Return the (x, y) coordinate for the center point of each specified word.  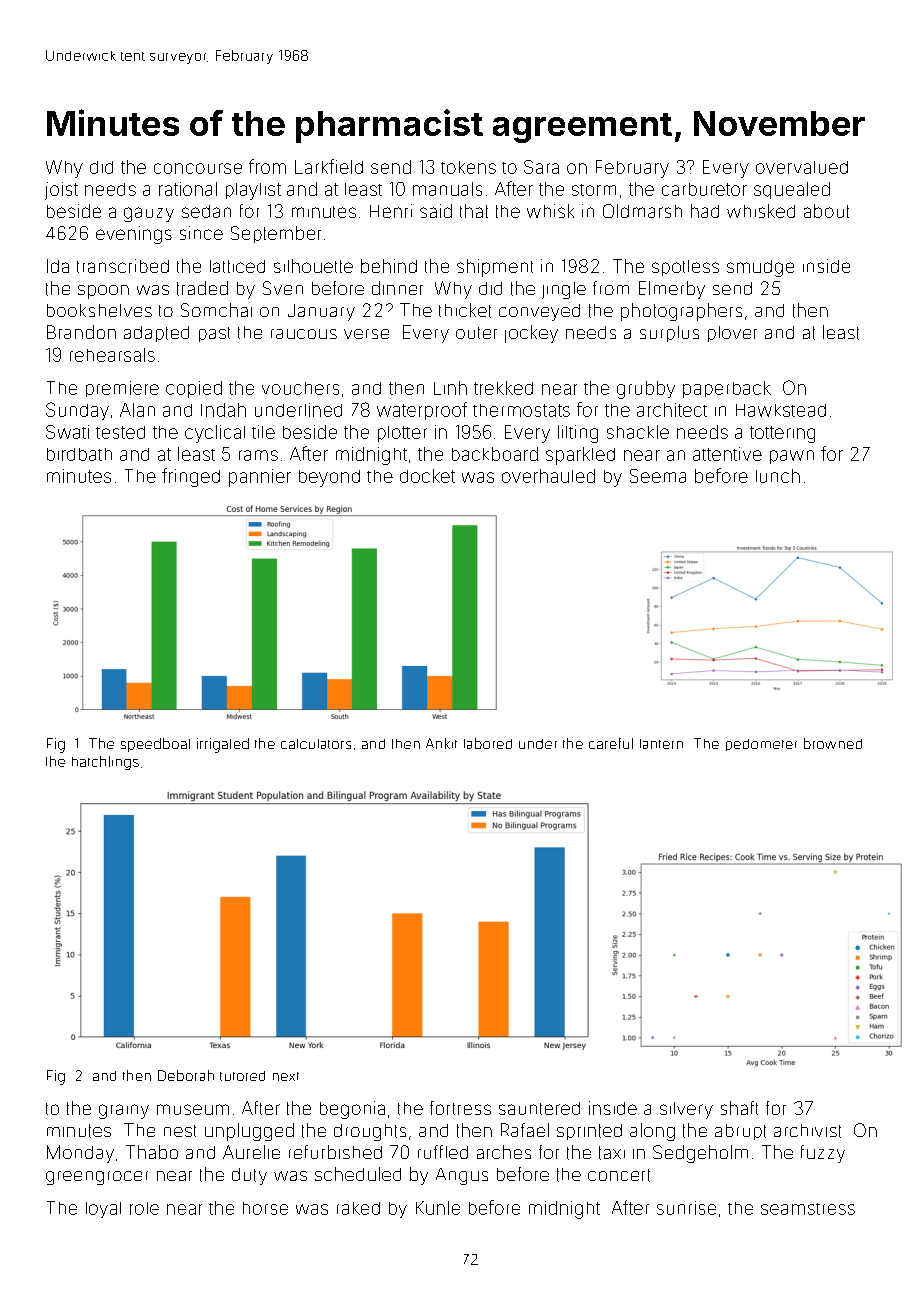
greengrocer (97, 1178)
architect (672, 410)
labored (488, 743)
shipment (495, 268)
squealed (792, 190)
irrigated (223, 745)
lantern (661, 744)
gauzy (149, 214)
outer (476, 333)
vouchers (300, 388)
